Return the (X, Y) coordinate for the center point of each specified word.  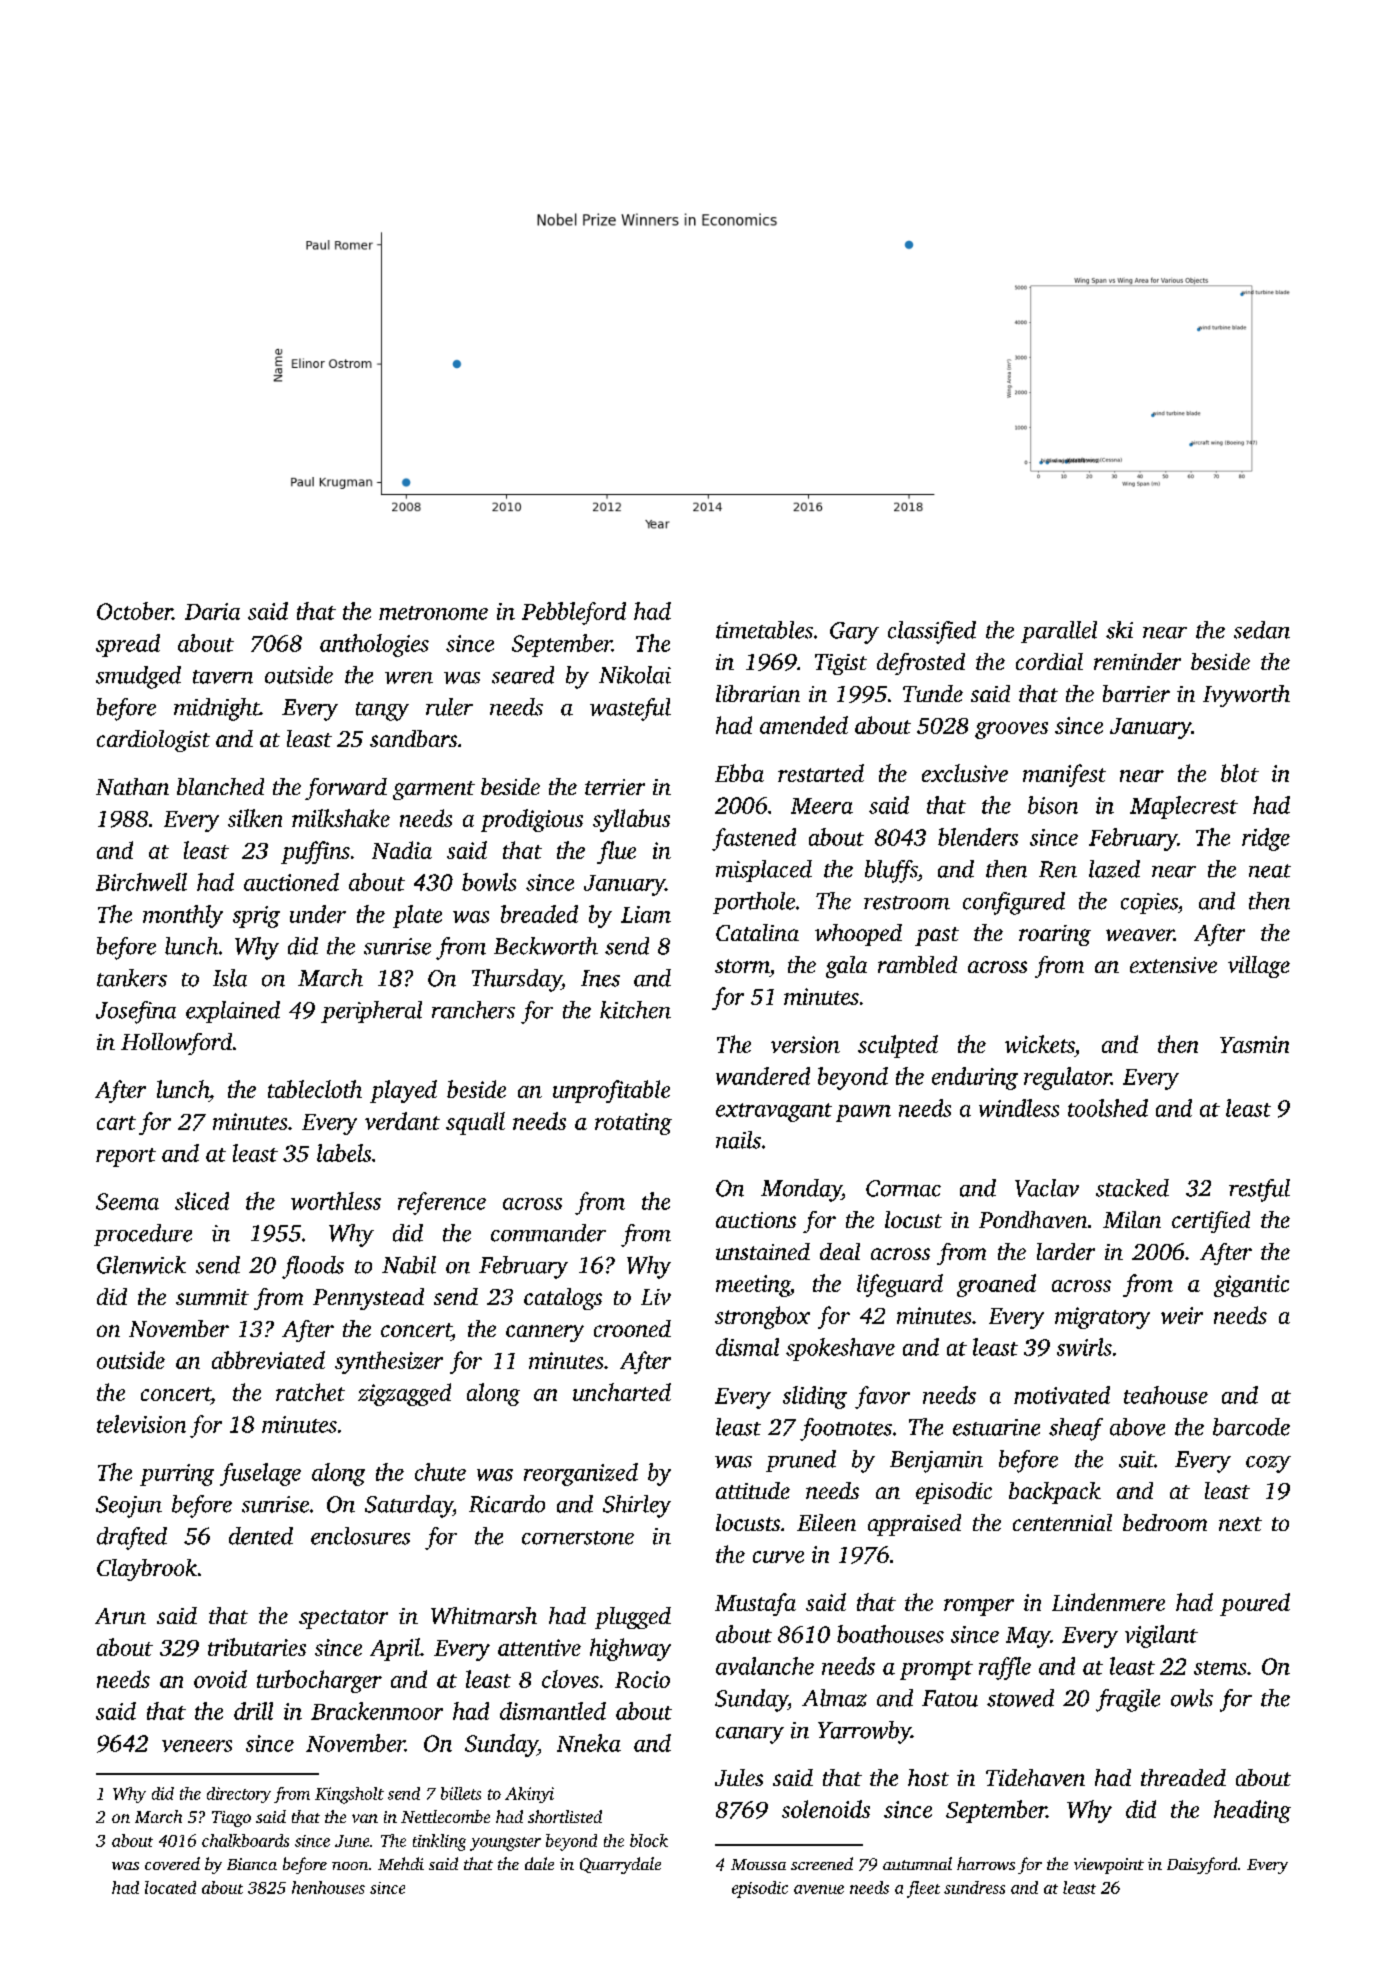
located (170, 1887)
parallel (1059, 632)
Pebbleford (574, 613)
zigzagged (404, 1394)
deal (840, 1251)
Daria (212, 611)
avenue (819, 1889)
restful (1259, 1190)
